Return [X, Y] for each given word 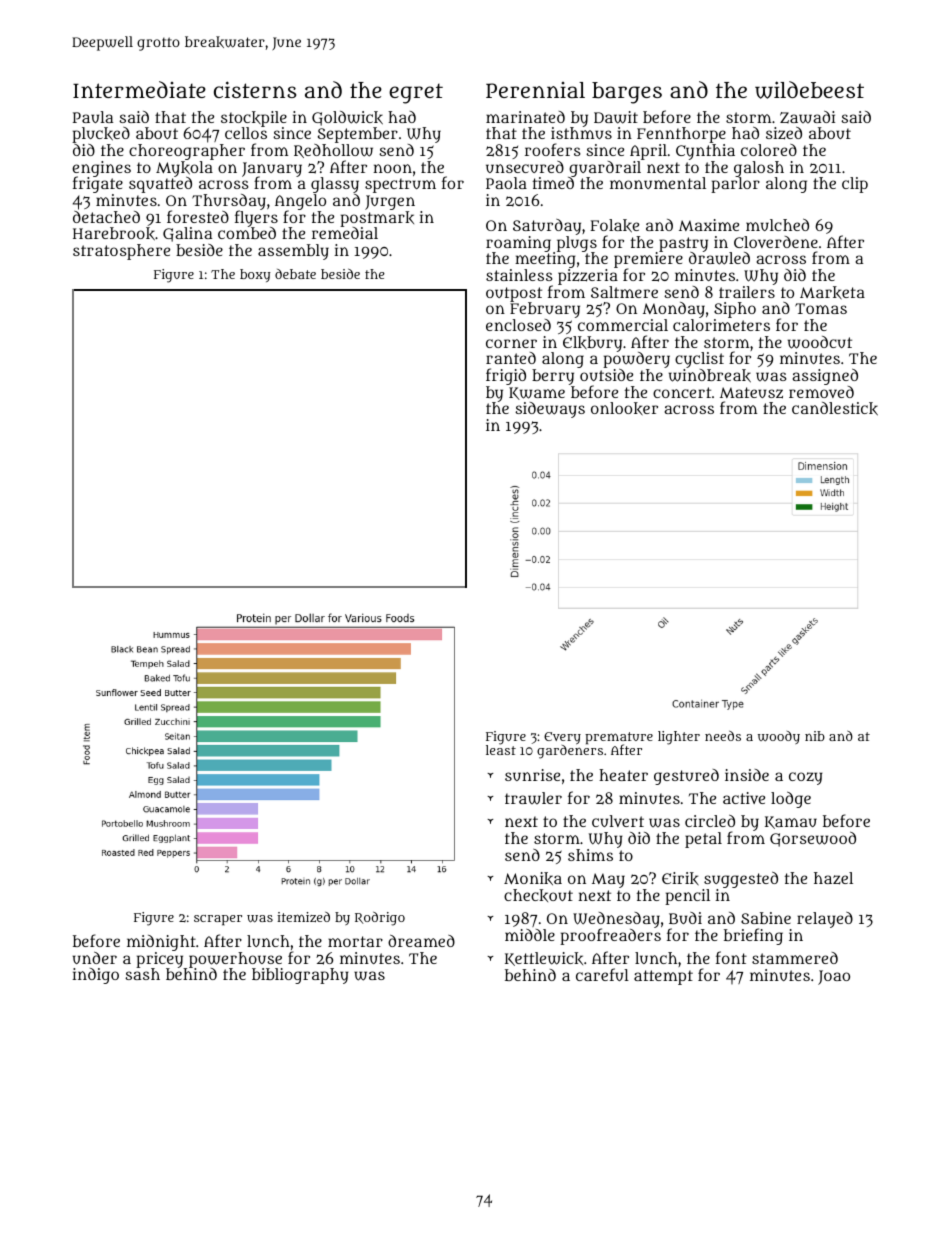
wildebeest [809, 90]
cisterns [255, 89]
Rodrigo [380, 919]
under [95, 958]
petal [703, 840]
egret [416, 94]
